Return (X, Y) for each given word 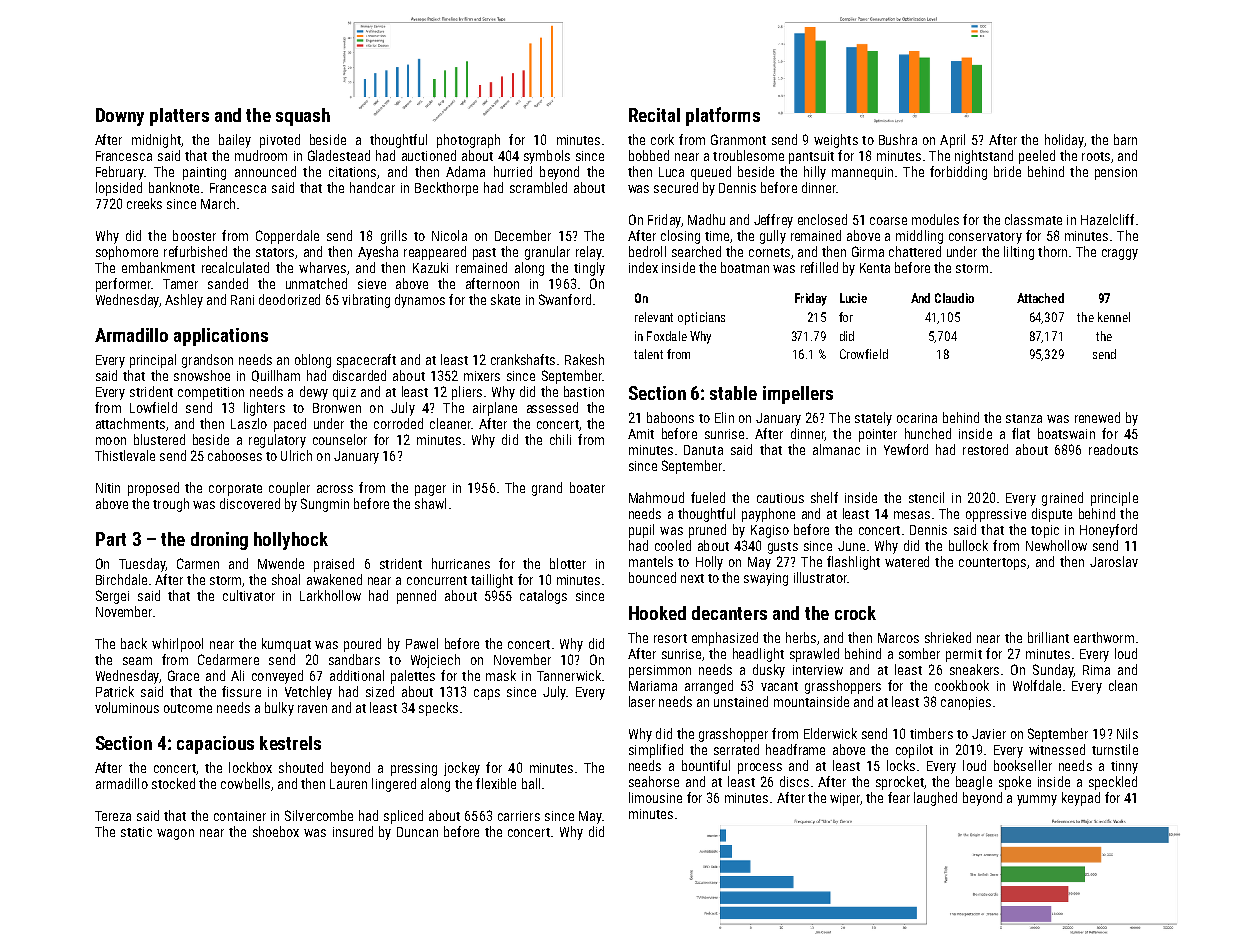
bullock (968, 545)
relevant (654, 317)
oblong (313, 361)
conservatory (985, 238)
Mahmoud (656, 497)
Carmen (198, 563)
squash (303, 117)
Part (111, 539)
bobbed (649, 155)
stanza (1024, 418)
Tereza (113, 816)
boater (587, 487)
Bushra (898, 139)
